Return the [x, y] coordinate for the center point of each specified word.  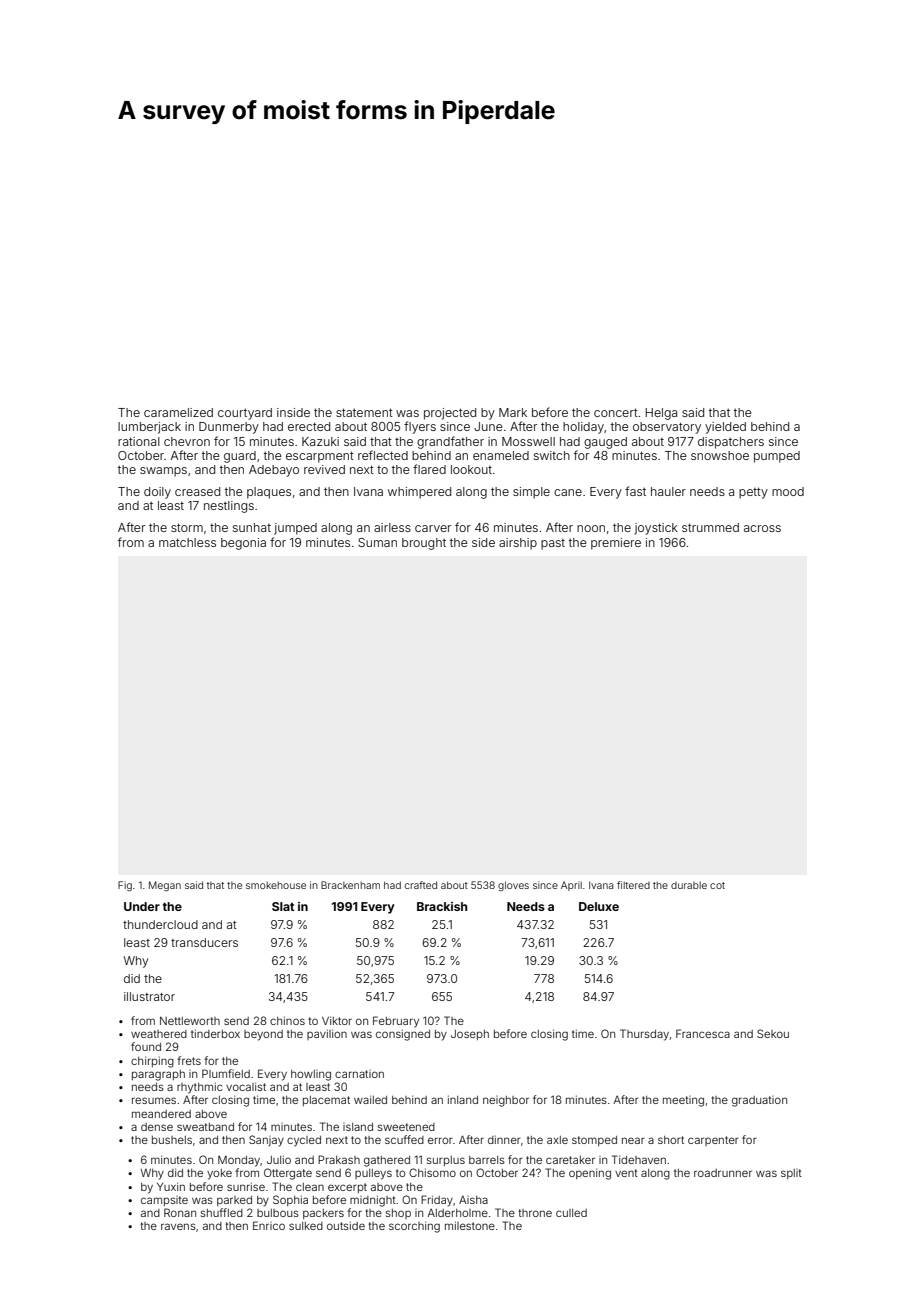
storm [187, 527]
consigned [403, 1035]
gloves [513, 886]
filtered [633, 885]
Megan [165, 886]
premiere [616, 544]
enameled [501, 455]
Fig [125, 886]
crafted [421, 885]
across [762, 528]
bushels [172, 1140]
